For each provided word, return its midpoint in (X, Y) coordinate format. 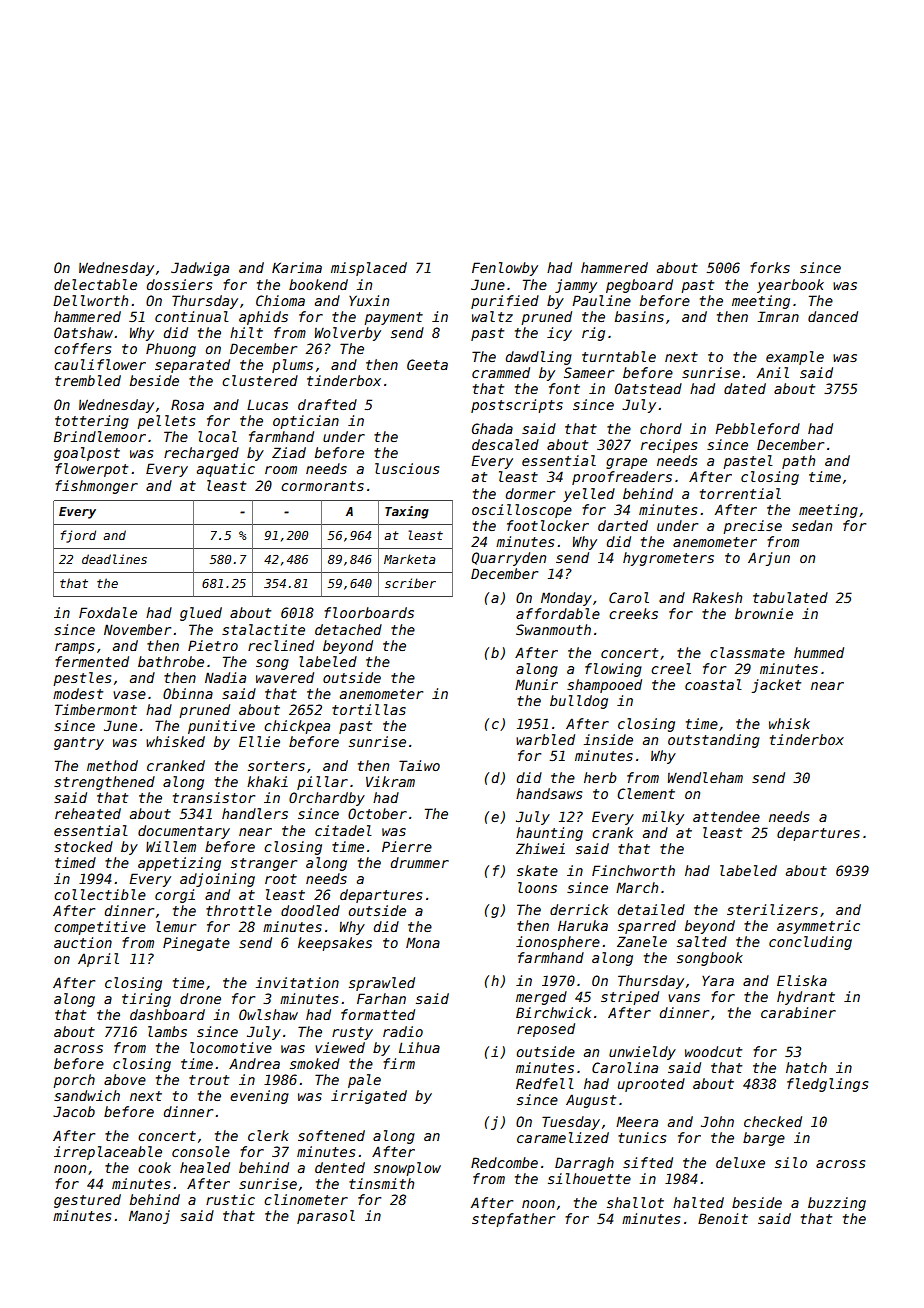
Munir (536, 684)
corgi (175, 896)
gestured (87, 1201)
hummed (819, 652)
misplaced (369, 269)
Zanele (642, 941)
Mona (423, 942)
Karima (297, 267)
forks (770, 267)
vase (129, 695)
